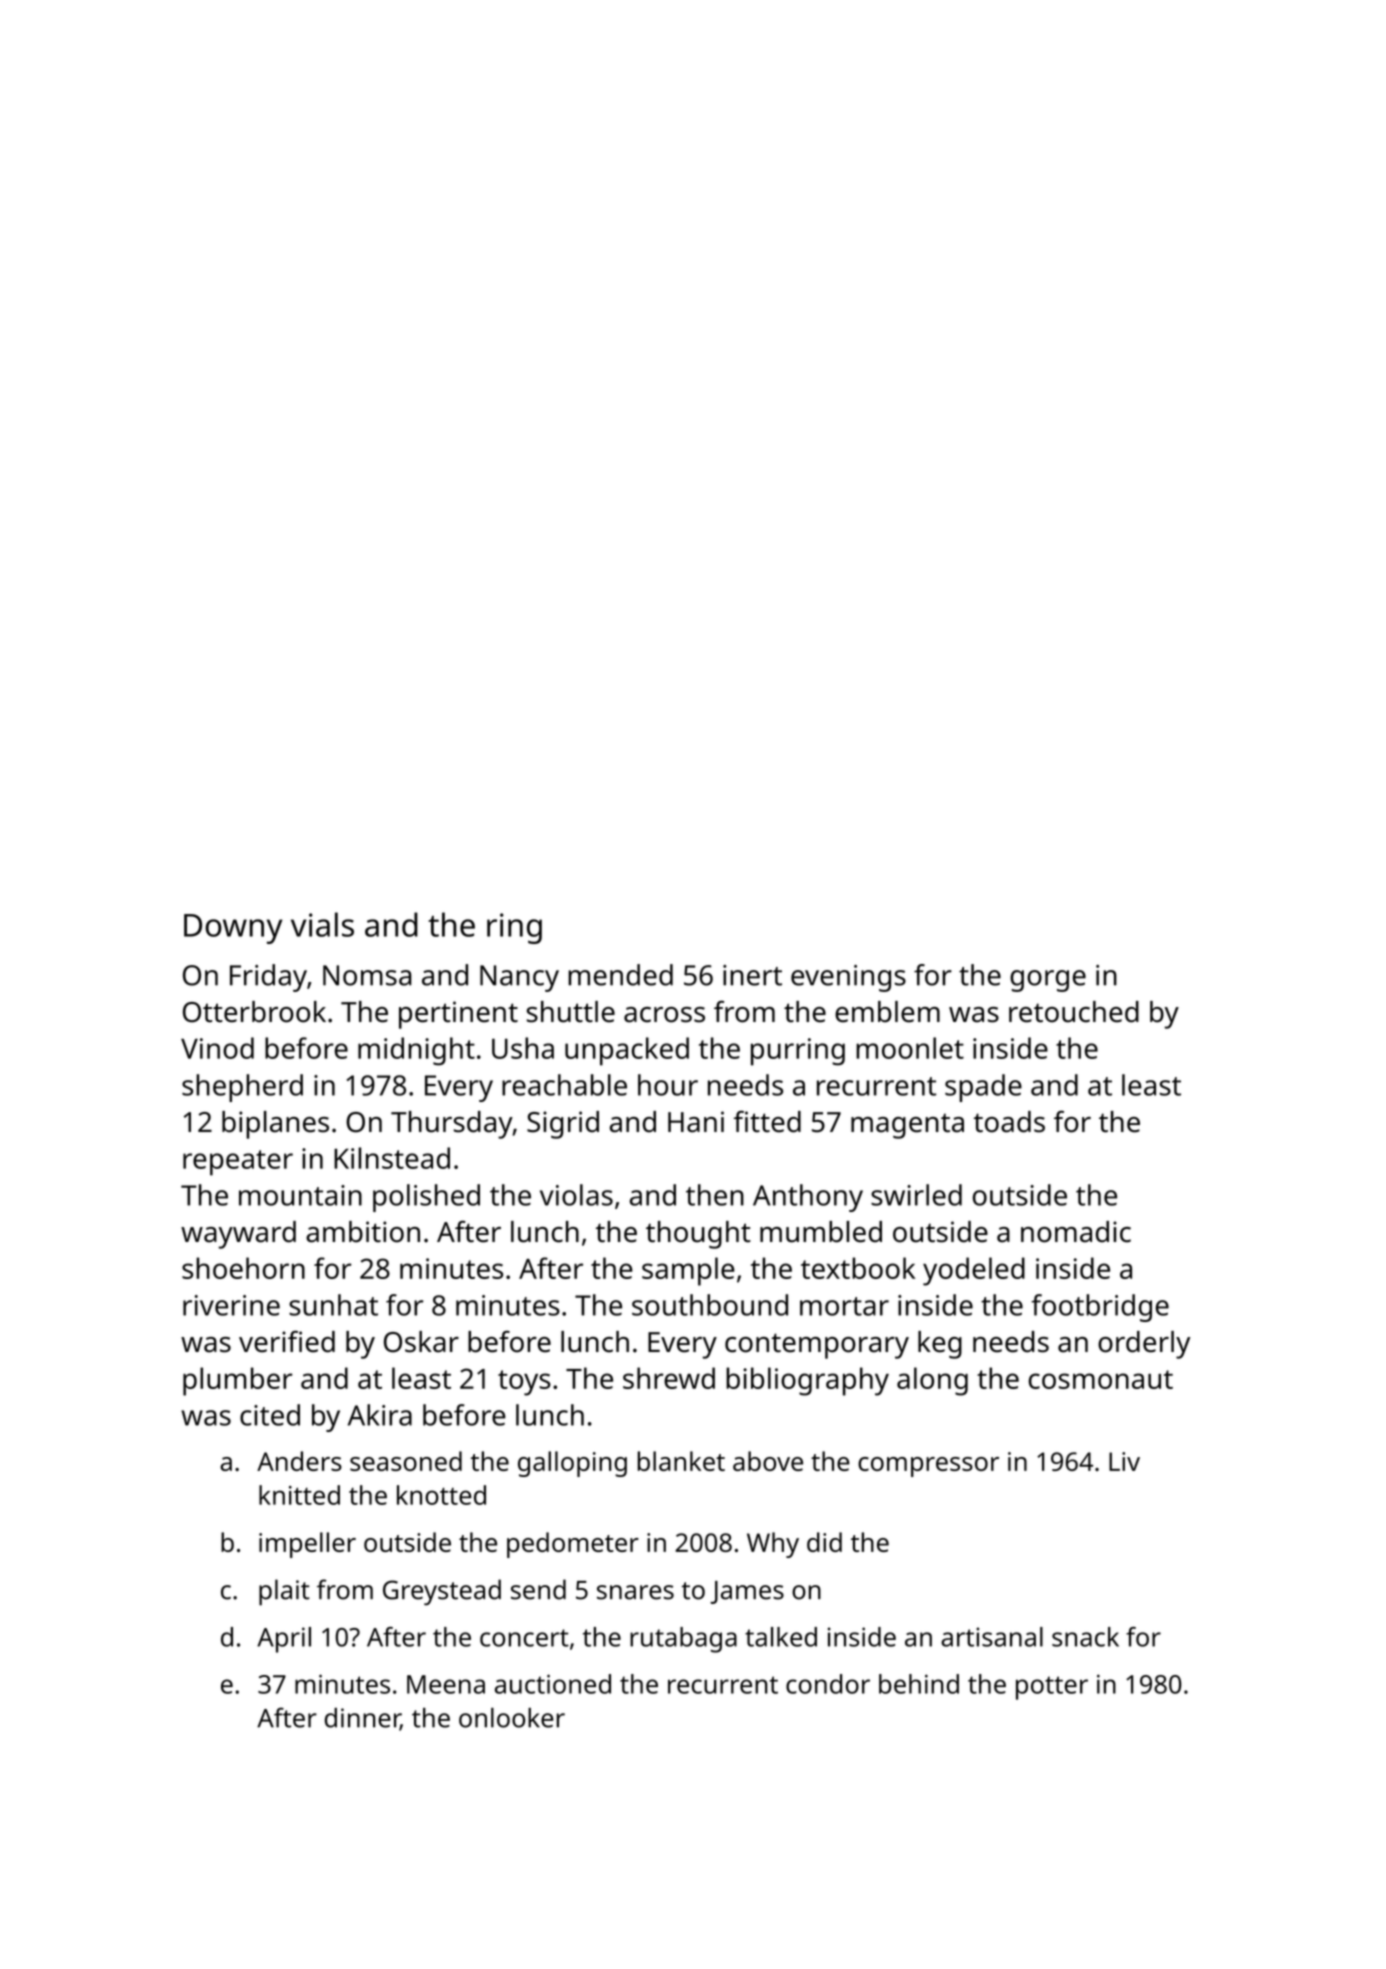 Image resolution: width=1386 pixels, height=1969 pixels. I want to click on verified, so click(287, 1341).
